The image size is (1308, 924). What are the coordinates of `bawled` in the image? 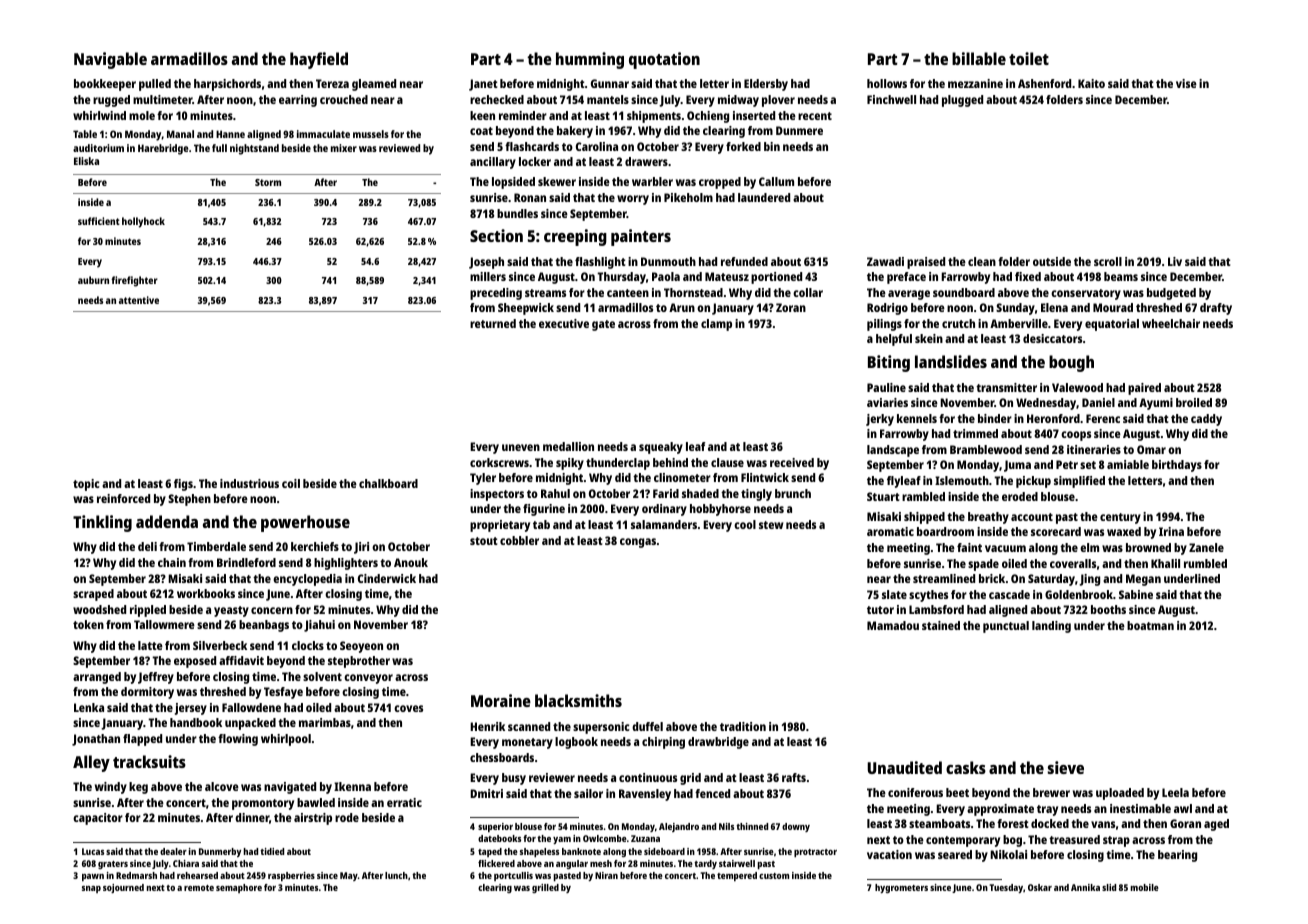 It's located at (316, 802).
